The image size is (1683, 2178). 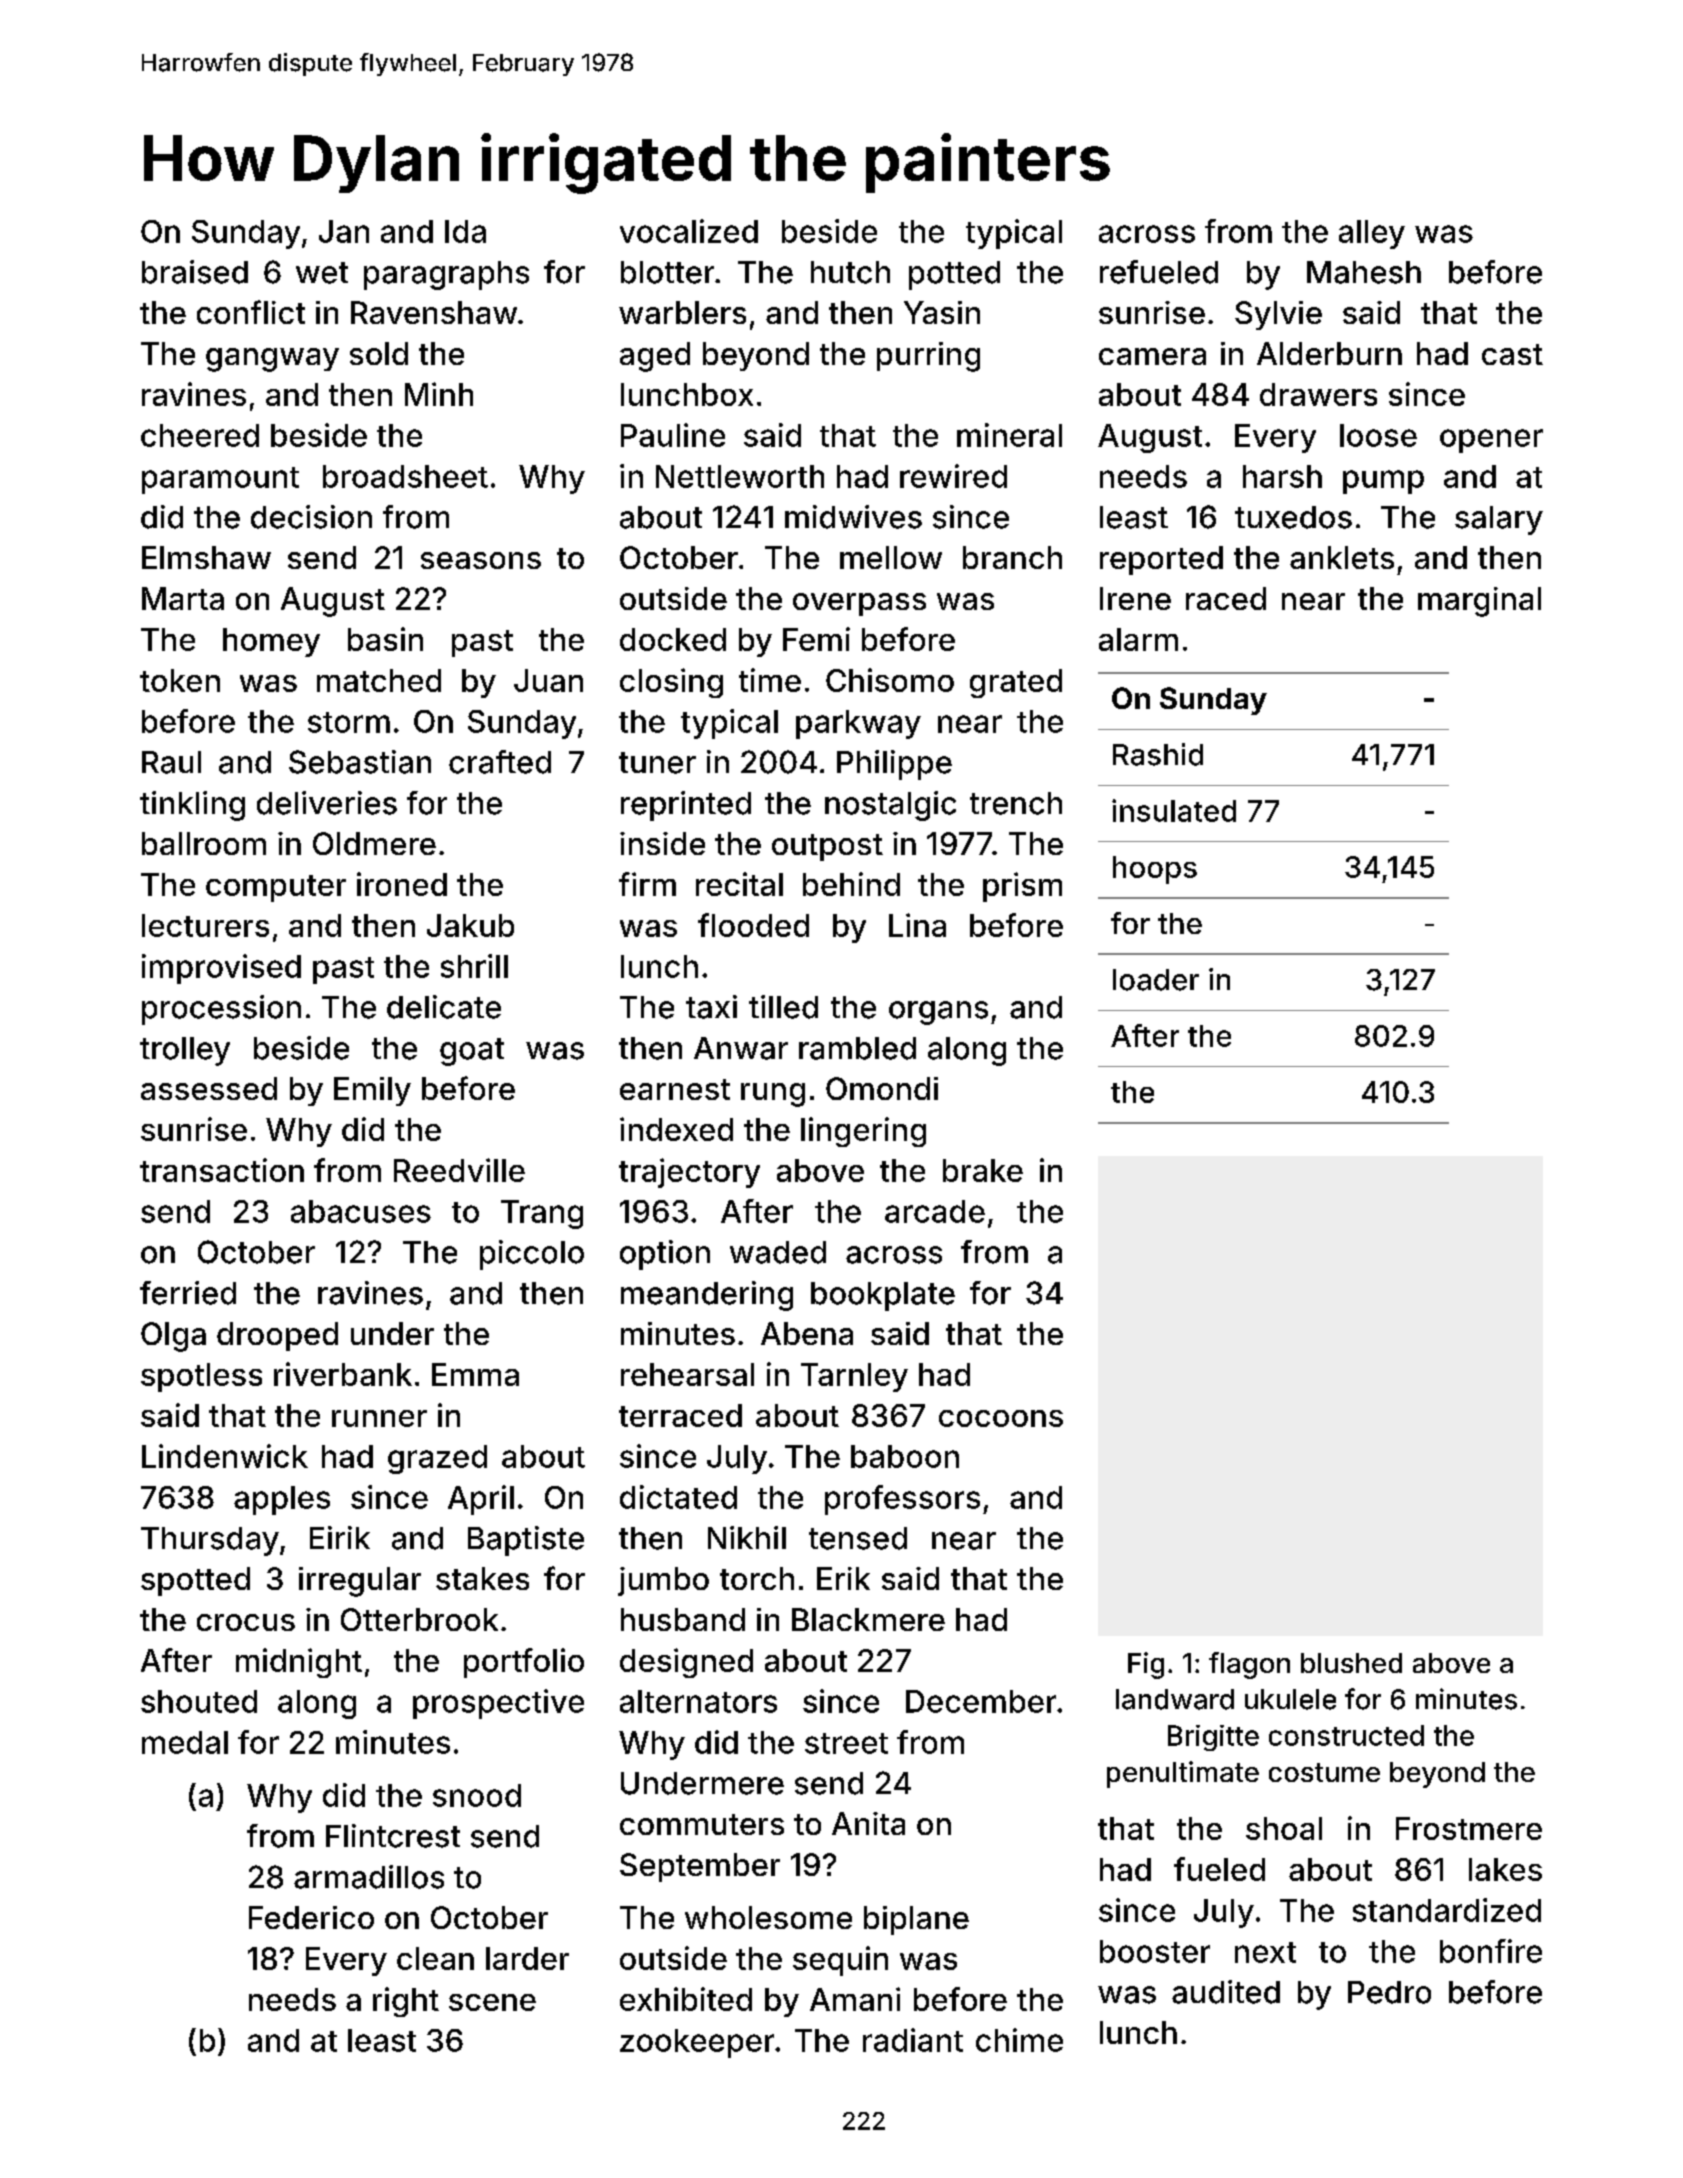 What do you see at coordinates (434, 312) in the document?
I see `Ravenshaw` at bounding box center [434, 312].
